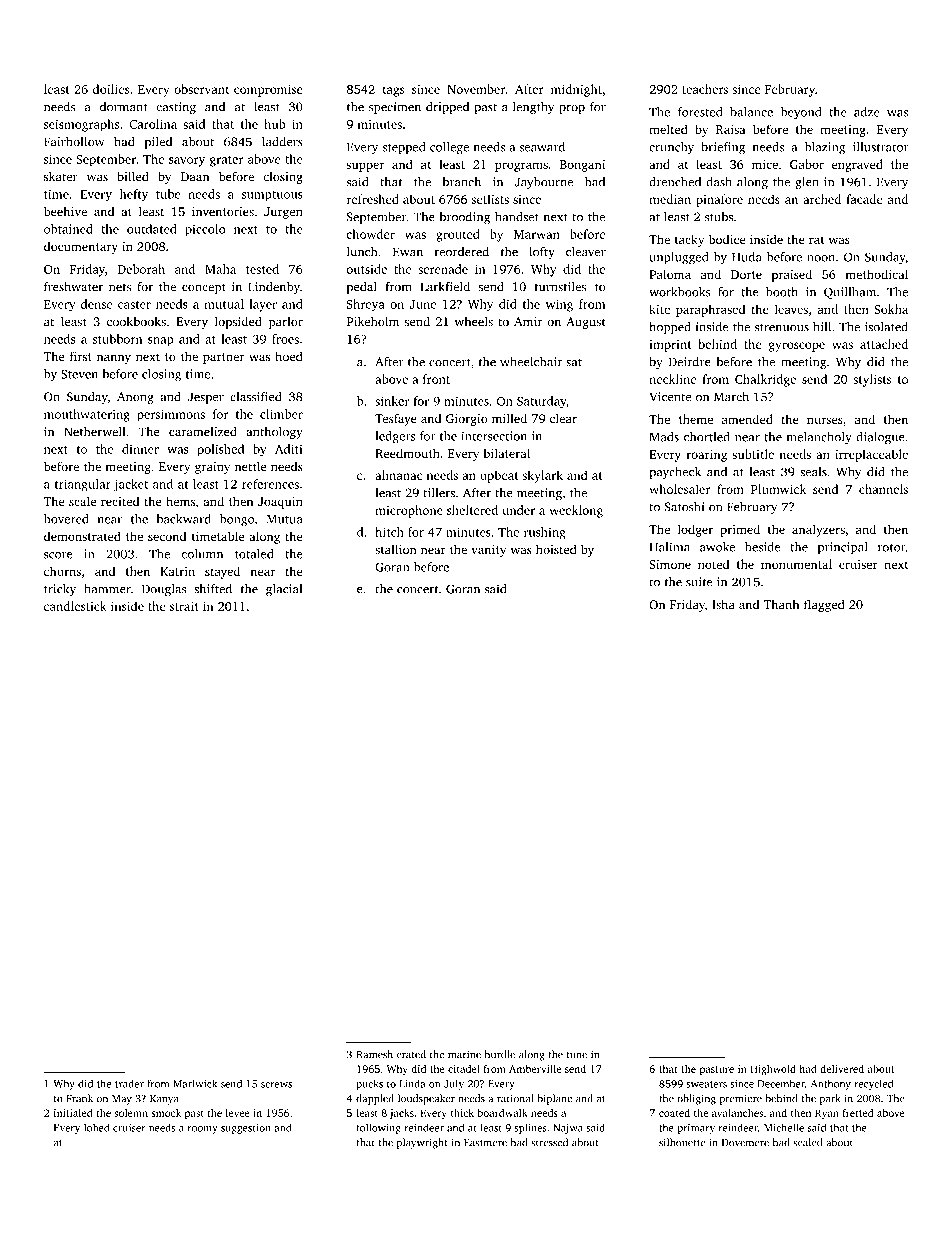 Image resolution: width=952 pixels, height=1233 pixels. I want to click on Saturday, so click(541, 402).
